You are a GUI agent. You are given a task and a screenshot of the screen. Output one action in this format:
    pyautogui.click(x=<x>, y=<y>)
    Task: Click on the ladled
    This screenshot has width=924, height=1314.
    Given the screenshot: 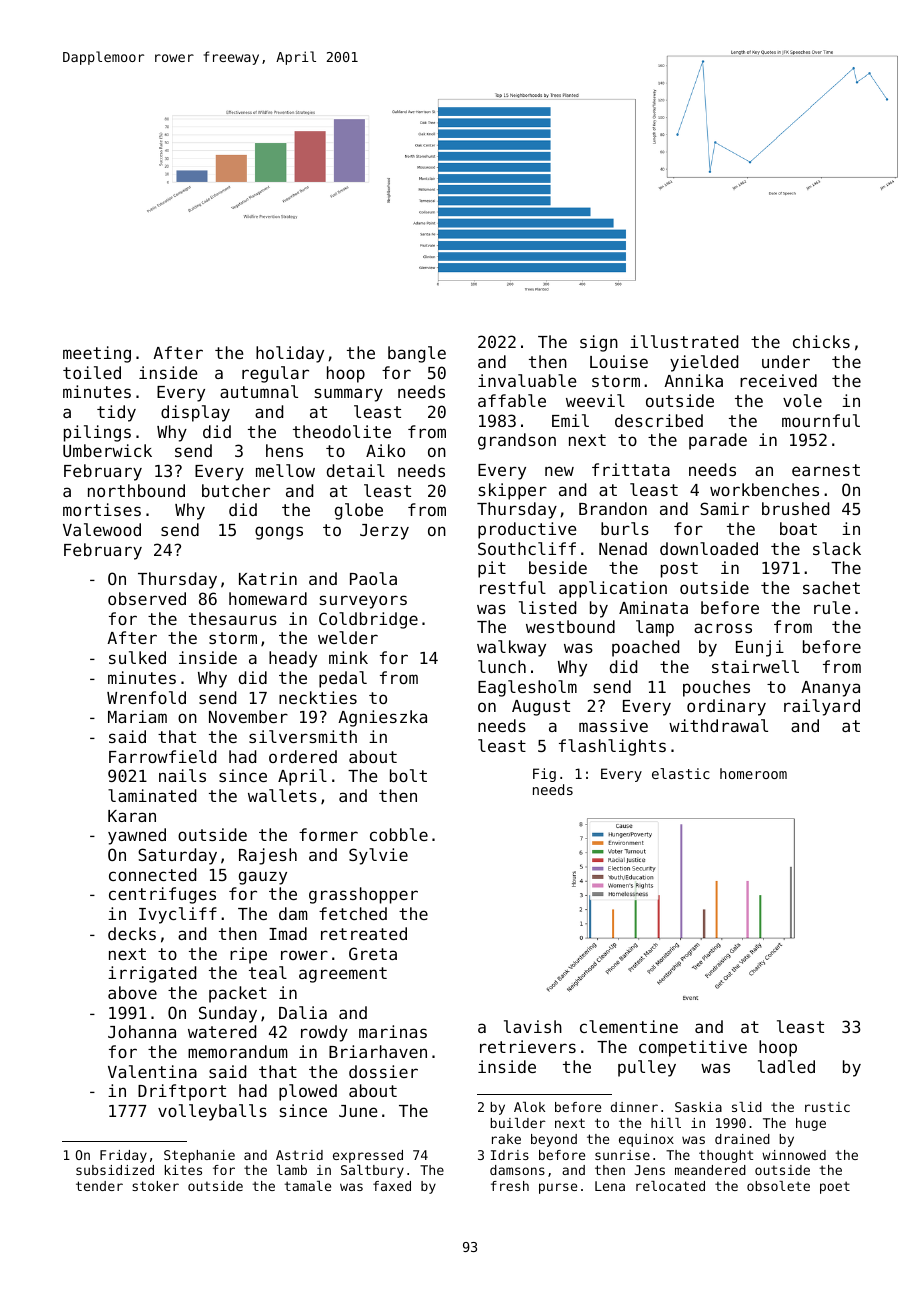 What is the action you would take?
    pyautogui.click(x=786, y=1066)
